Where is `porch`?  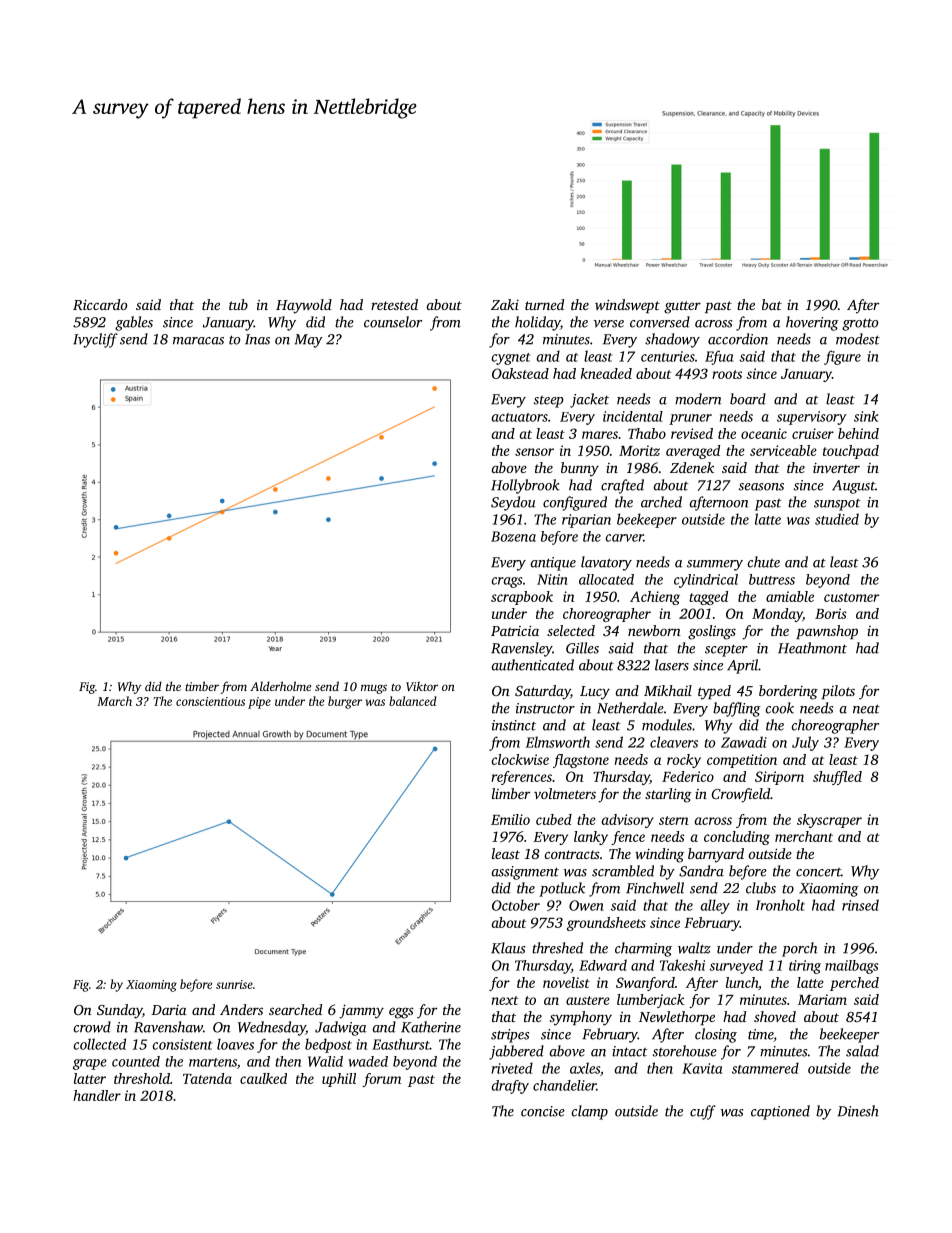
porch is located at coordinates (799, 949).
